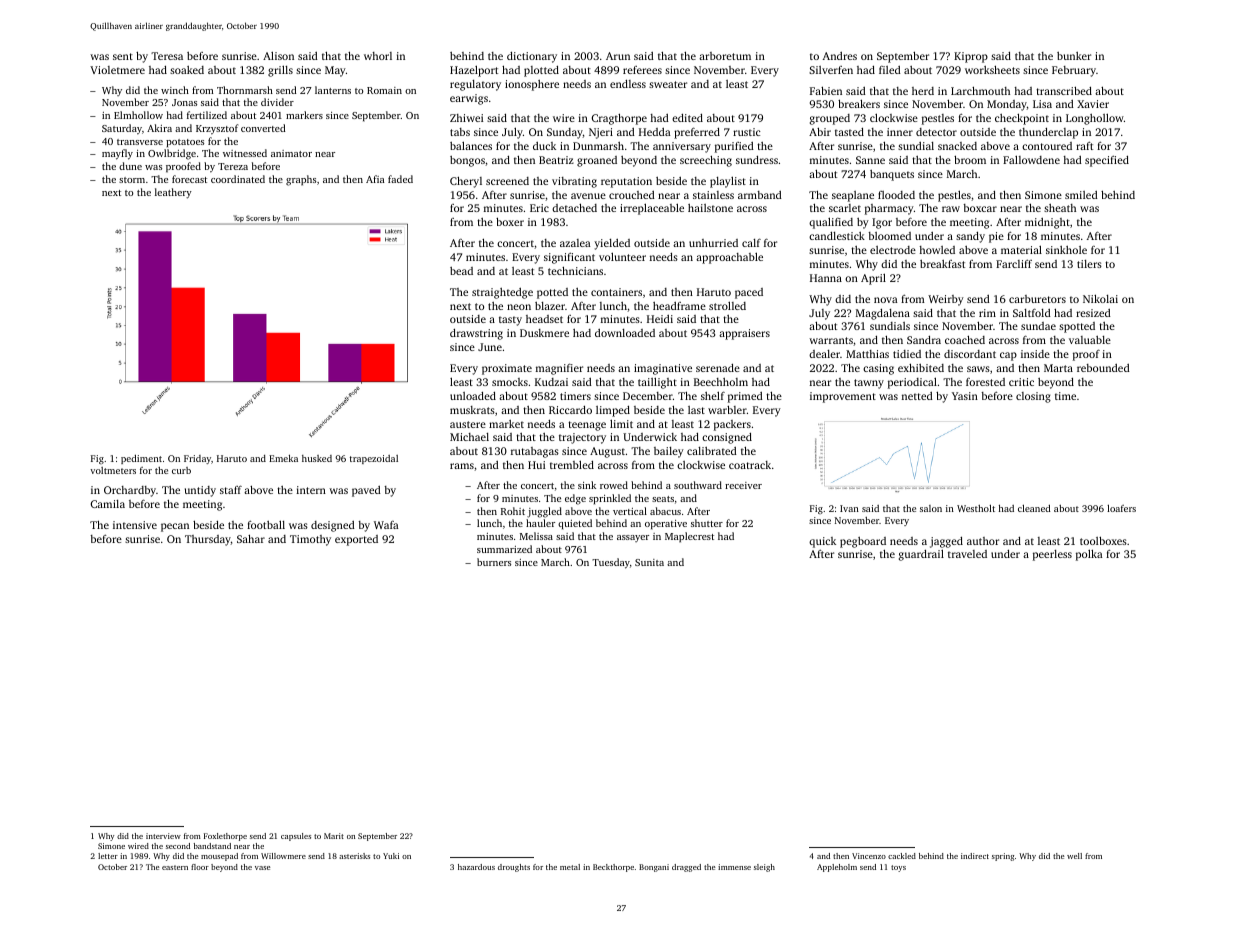 Image resolution: width=1233 pixels, height=952 pixels. I want to click on cleaned, so click(1034, 508).
